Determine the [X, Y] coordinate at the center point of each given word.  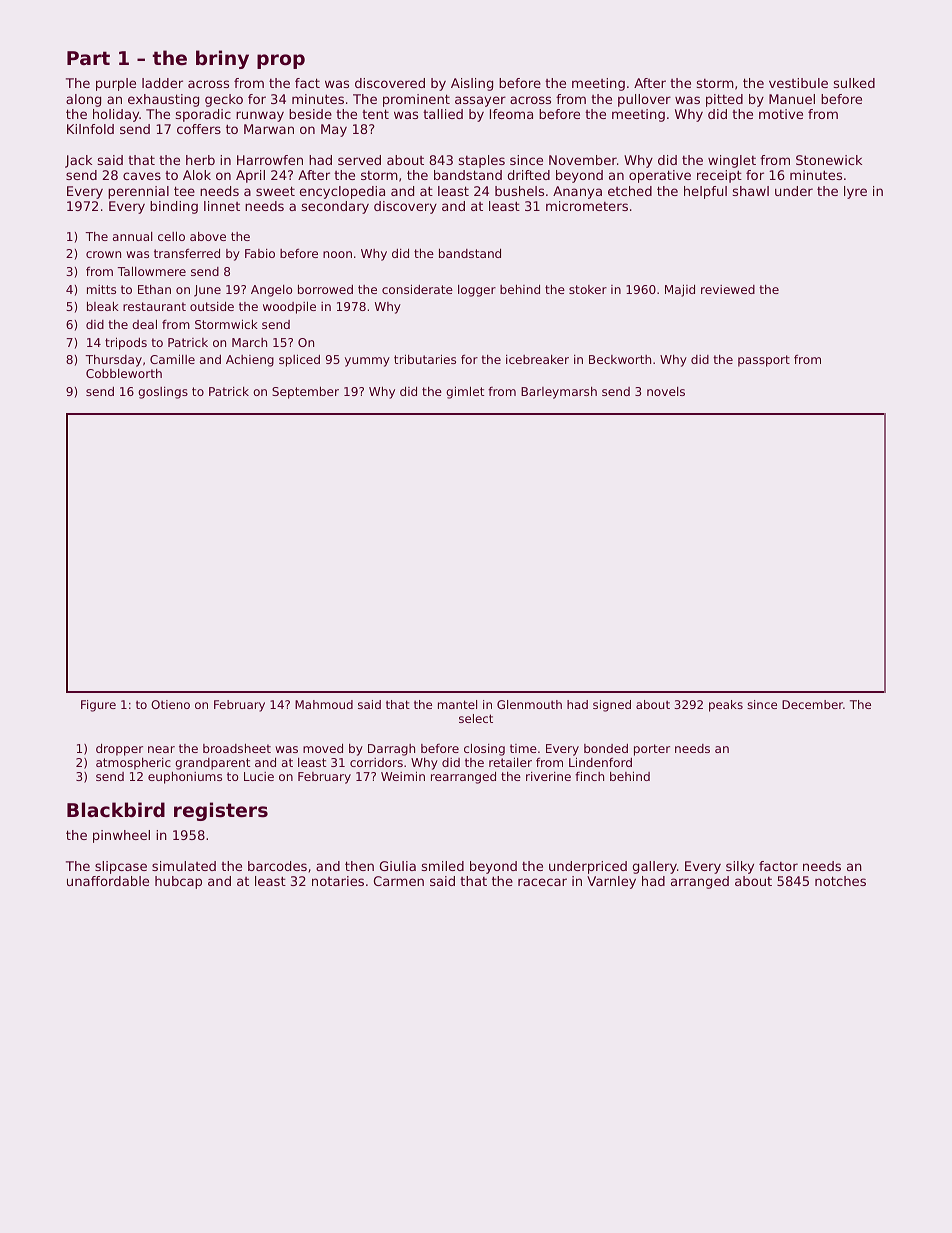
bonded [606, 748]
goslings [163, 393]
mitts [101, 289]
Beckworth [620, 359]
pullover [644, 100]
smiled [443, 866]
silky [740, 867]
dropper [119, 750]
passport [764, 361]
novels [666, 391]
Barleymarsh [559, 393]
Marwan [269, 129]
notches [840, 881]
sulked [854, 83]
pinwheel [121, 836]
